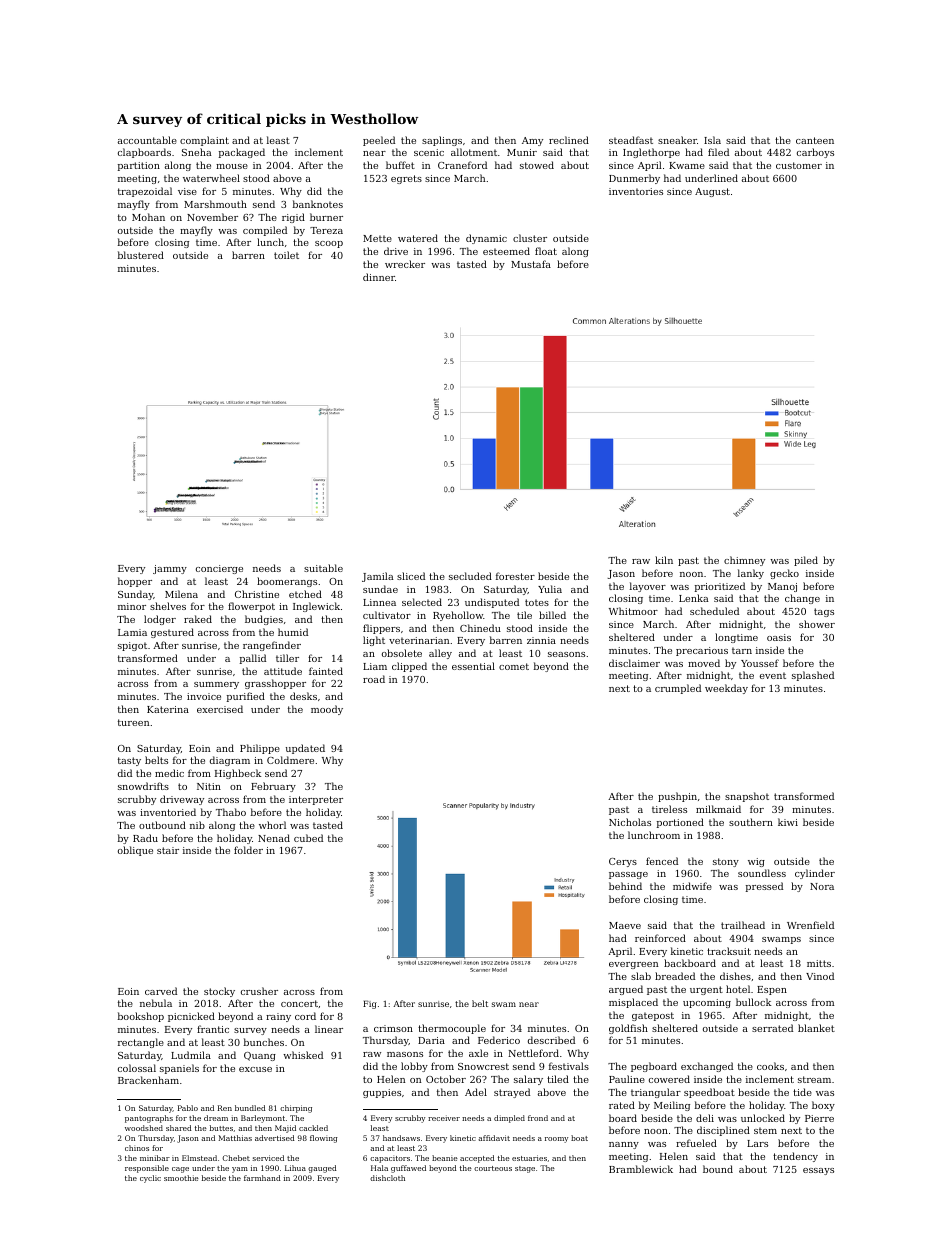 The image size is (952, 1233). What do you see at coordinates (712, 140) in the screenshot?
I see `Isla` at bounding box center [712, 140].
